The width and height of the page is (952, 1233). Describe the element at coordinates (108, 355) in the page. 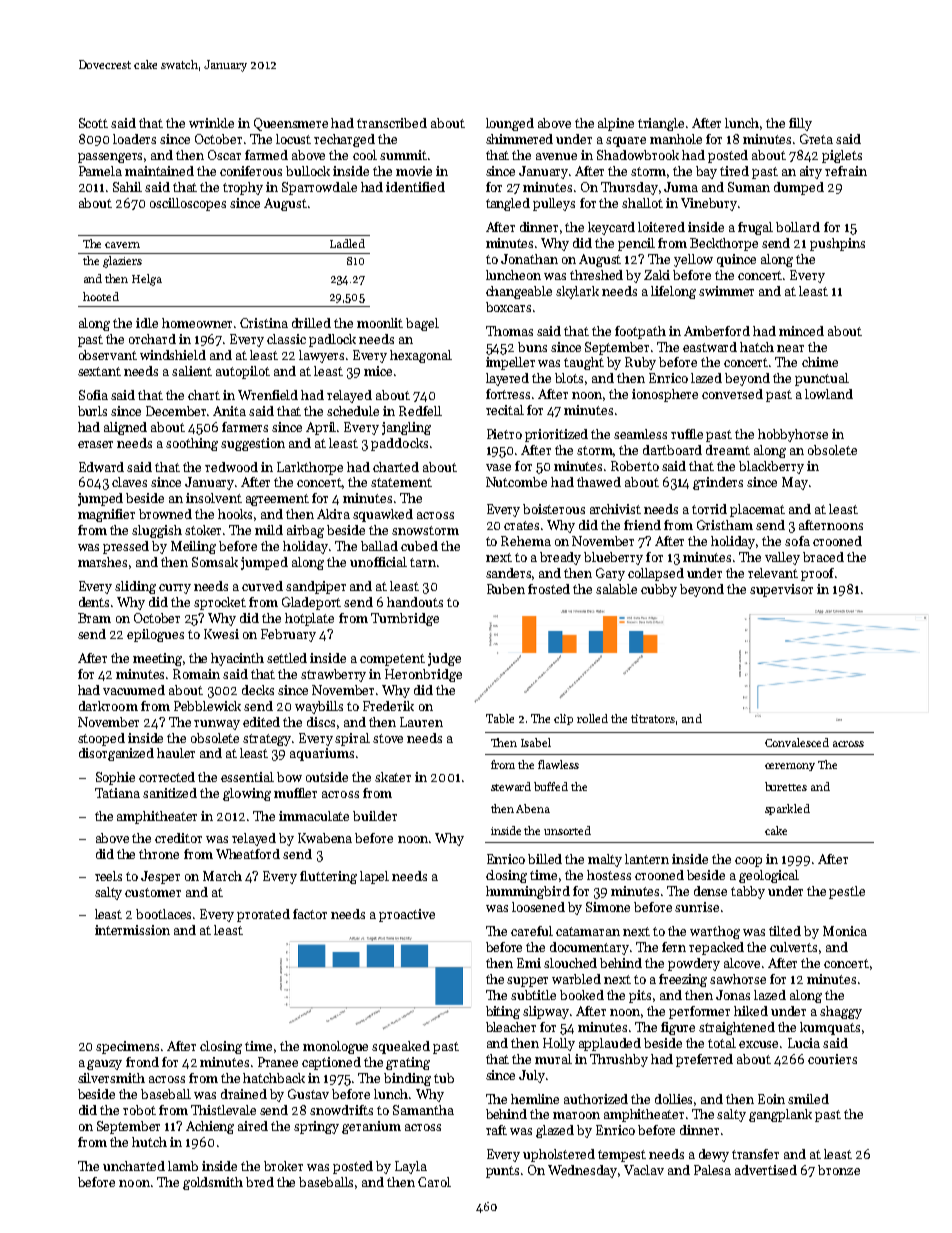

I see `observant` at that location.
